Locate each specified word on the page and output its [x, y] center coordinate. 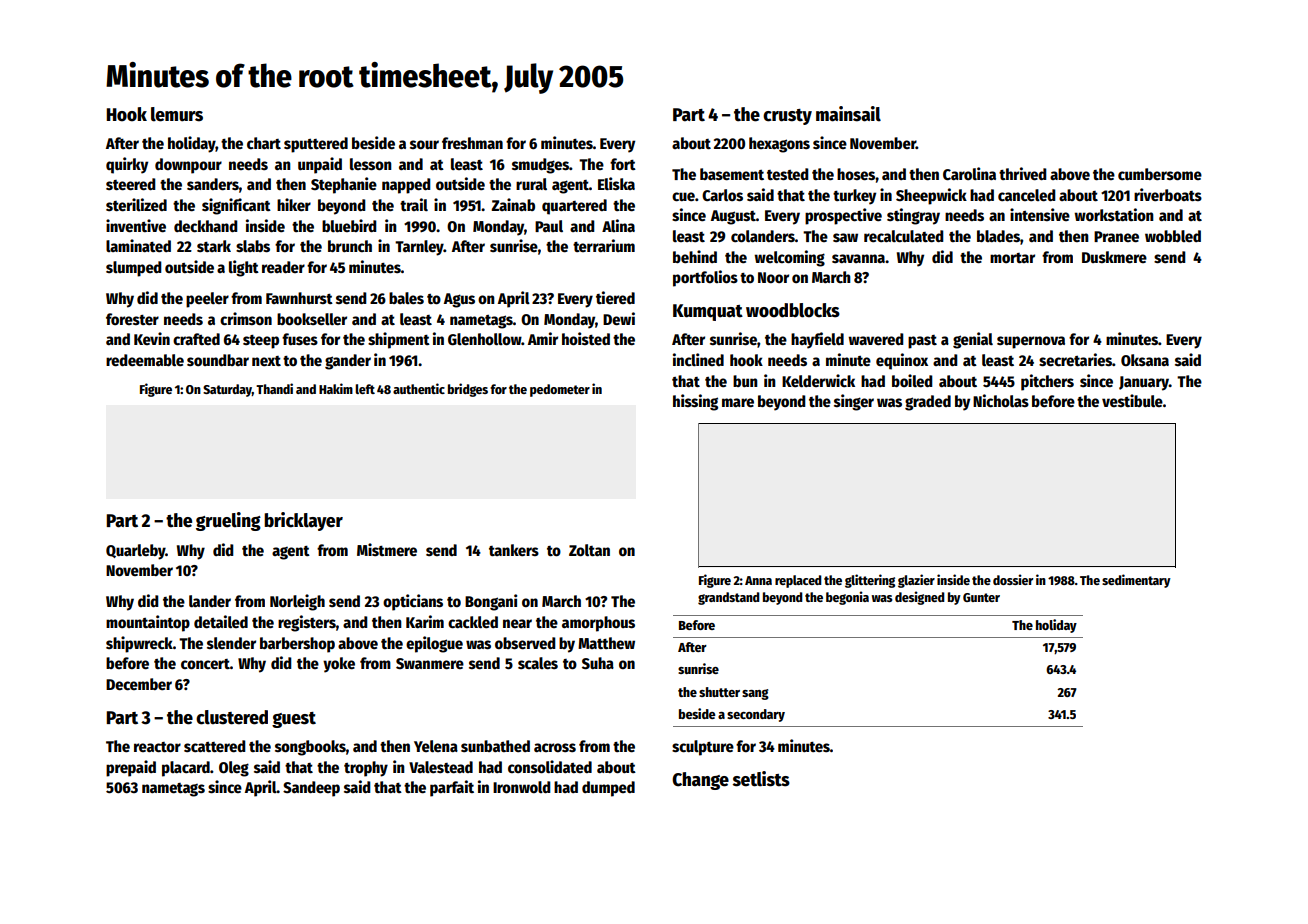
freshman [472, 143]
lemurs [177, 114]
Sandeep [311, 789]
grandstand [729, 598]
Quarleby [136, 552]
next [266, 361]
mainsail [848, 114]
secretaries [1075, 360]
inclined [698, 359]
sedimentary [1136, 581]
